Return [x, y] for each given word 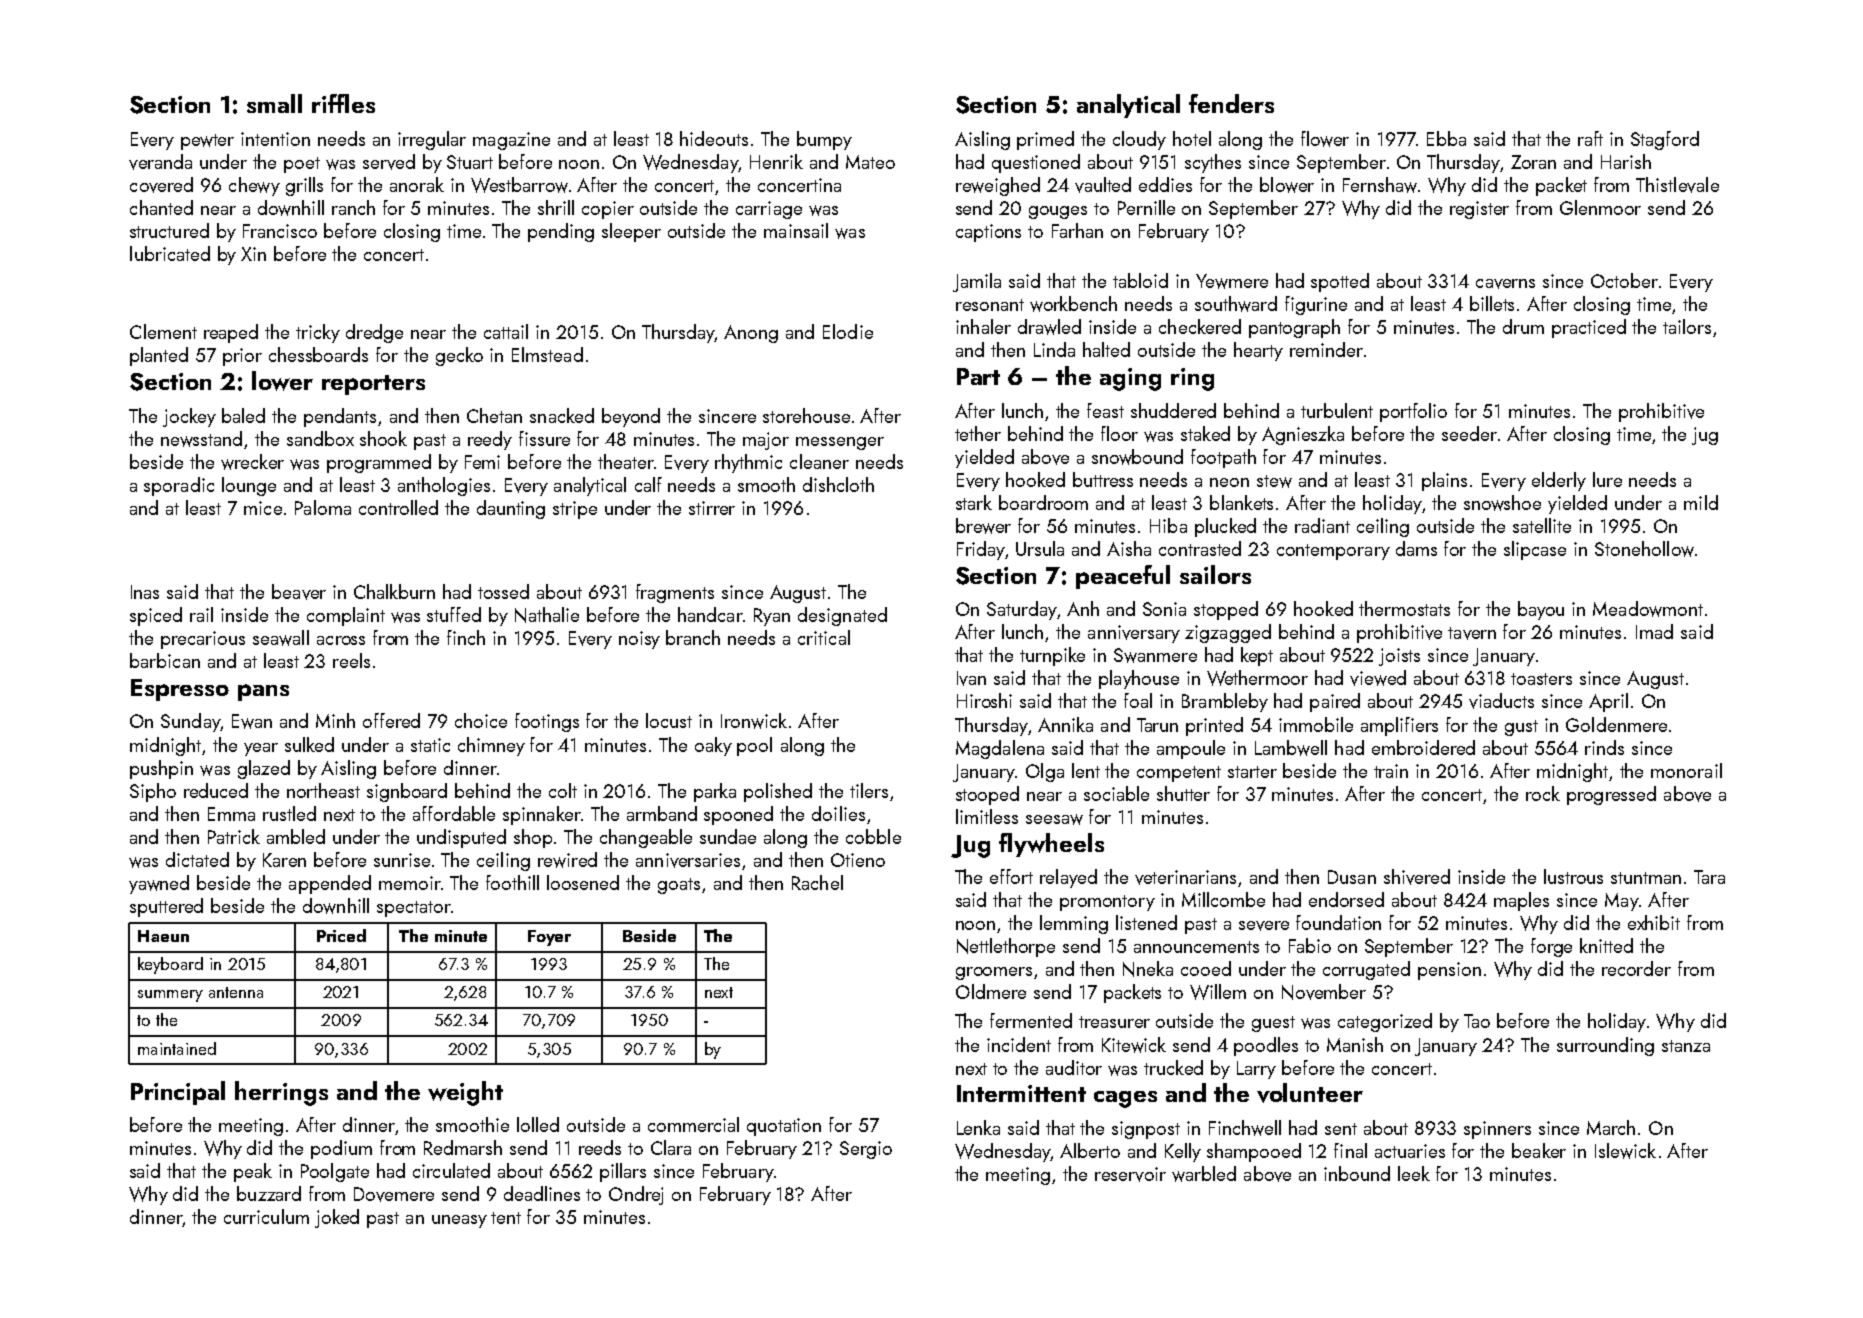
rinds [1604, 747]
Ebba [1446, 138]
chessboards [318, 354]
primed [1045, 140]
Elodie [848, 331]
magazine [511, 141]
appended [330, 884]
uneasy [459, 1221]
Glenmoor [1600, 207]
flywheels [1051, 845]
